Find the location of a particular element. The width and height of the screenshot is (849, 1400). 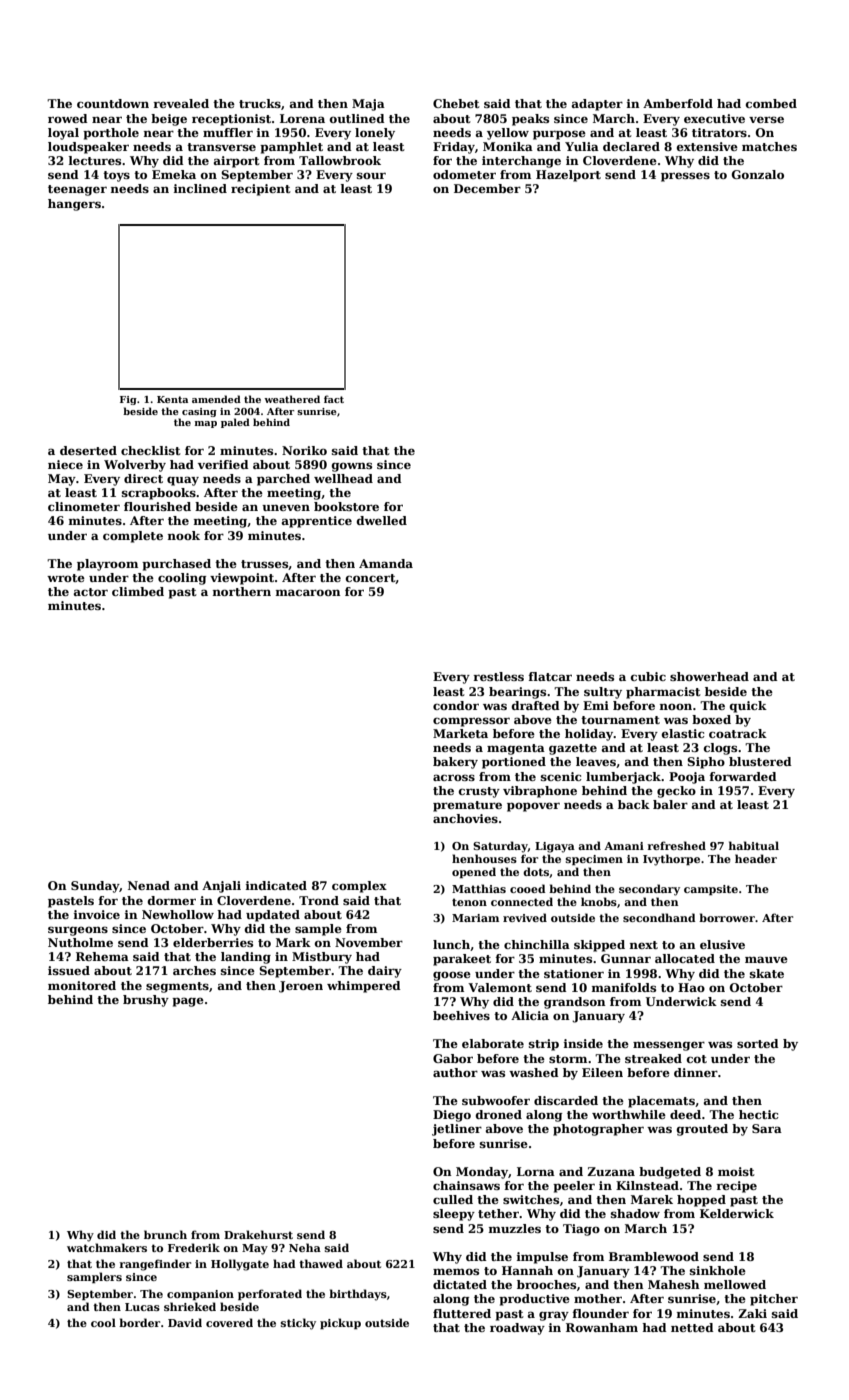

brushy is located at coordinates (146, 1001).
